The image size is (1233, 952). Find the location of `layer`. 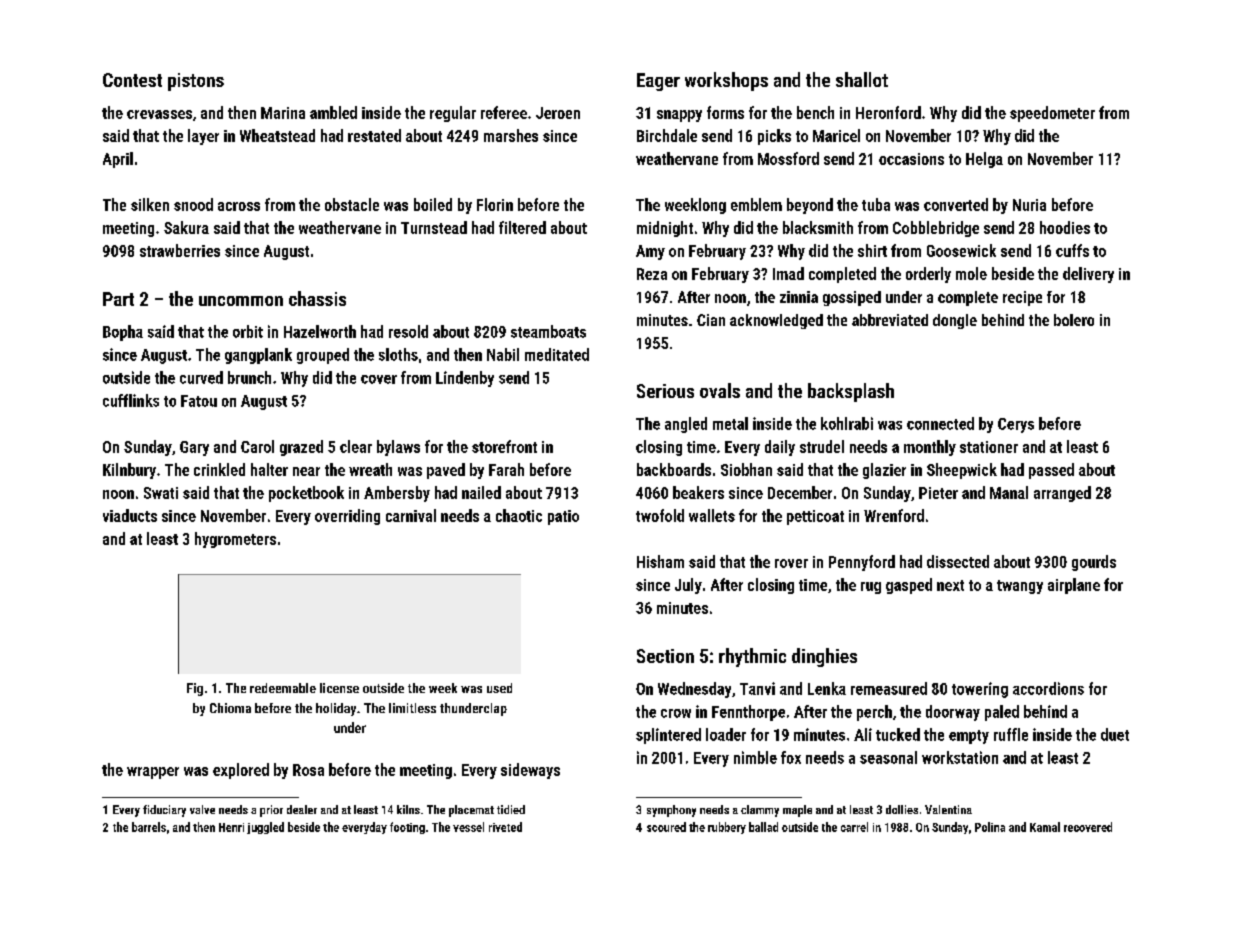

layer is located at coordinates (203, 137).
